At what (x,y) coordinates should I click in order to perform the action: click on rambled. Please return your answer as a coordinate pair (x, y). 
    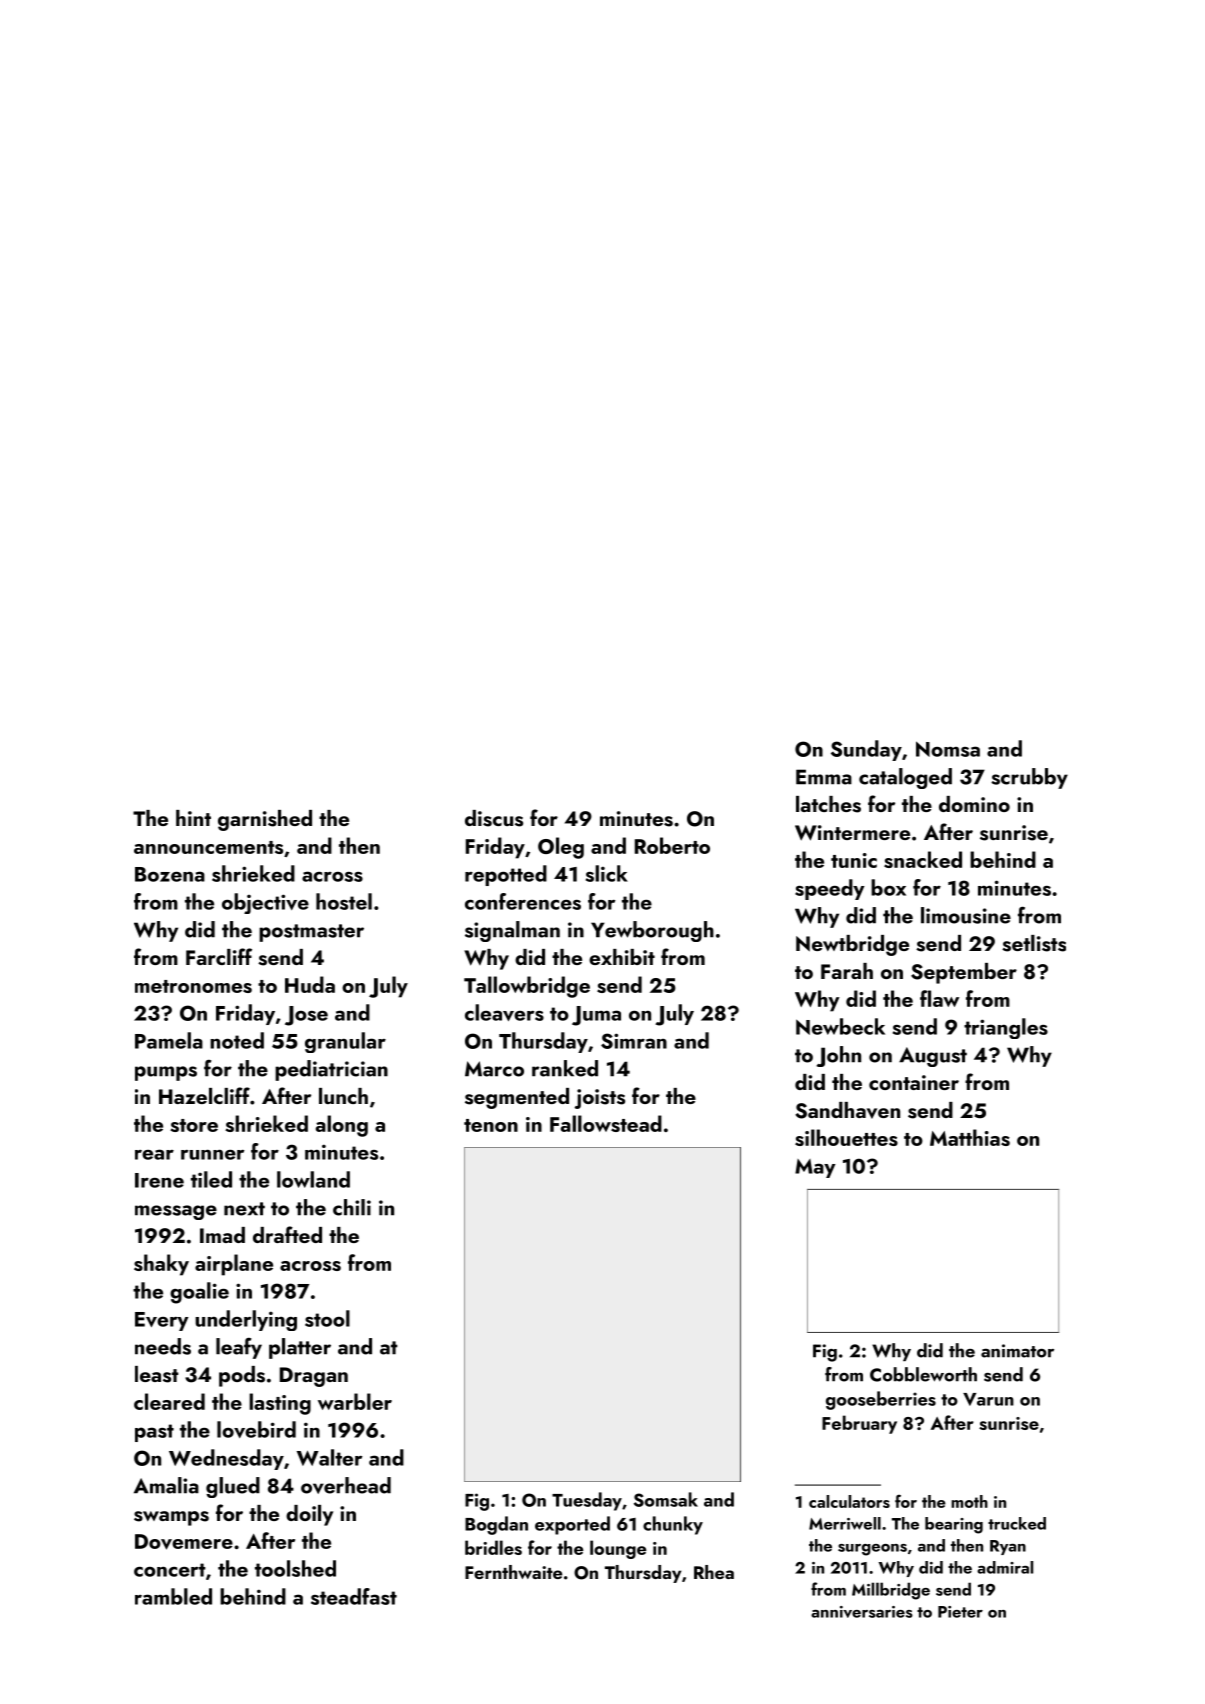
    Looking at the image, I should click on (173, 1596).
